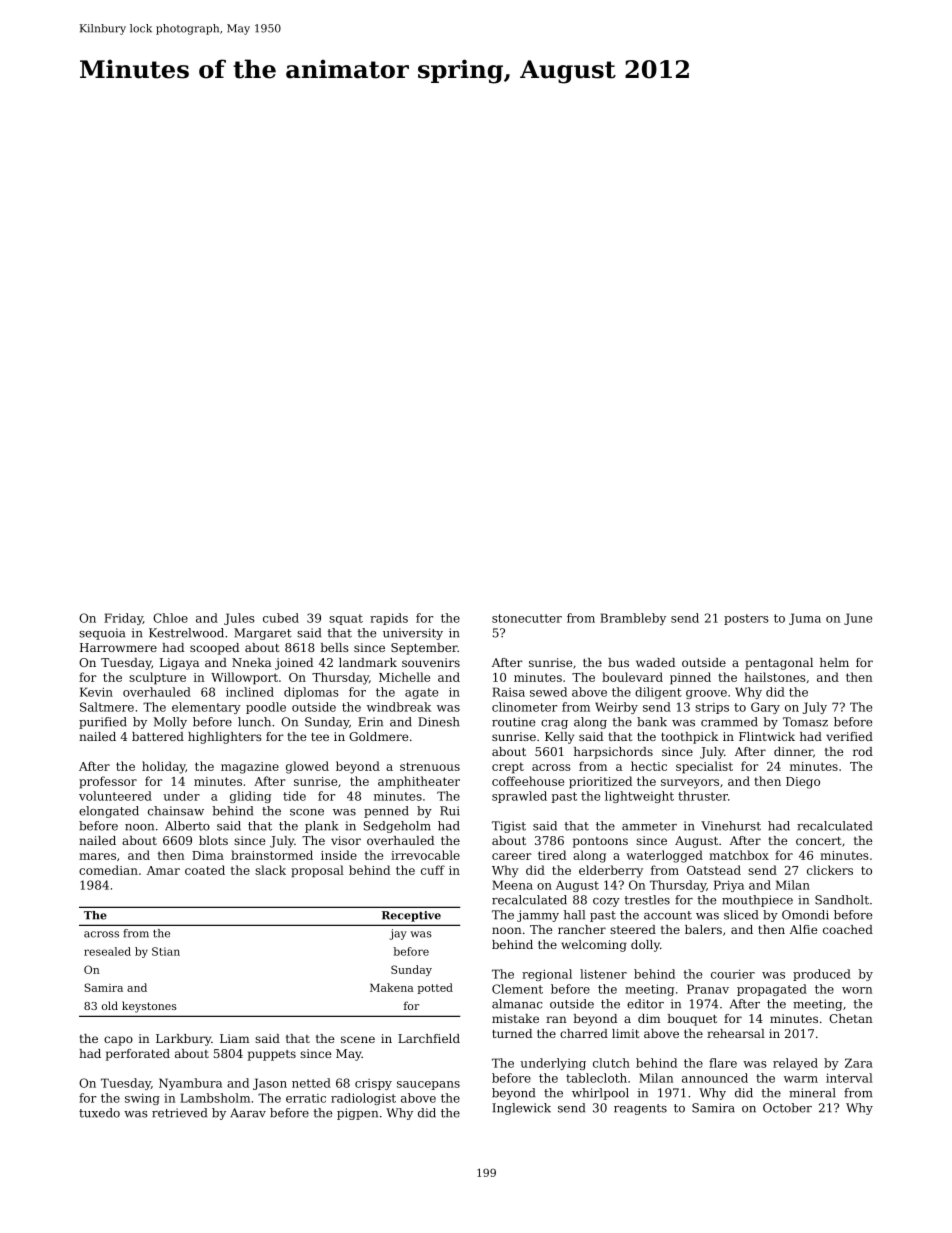 The image size is (952, 1233). I want to click on tuxedo, so click(99, 1113).
